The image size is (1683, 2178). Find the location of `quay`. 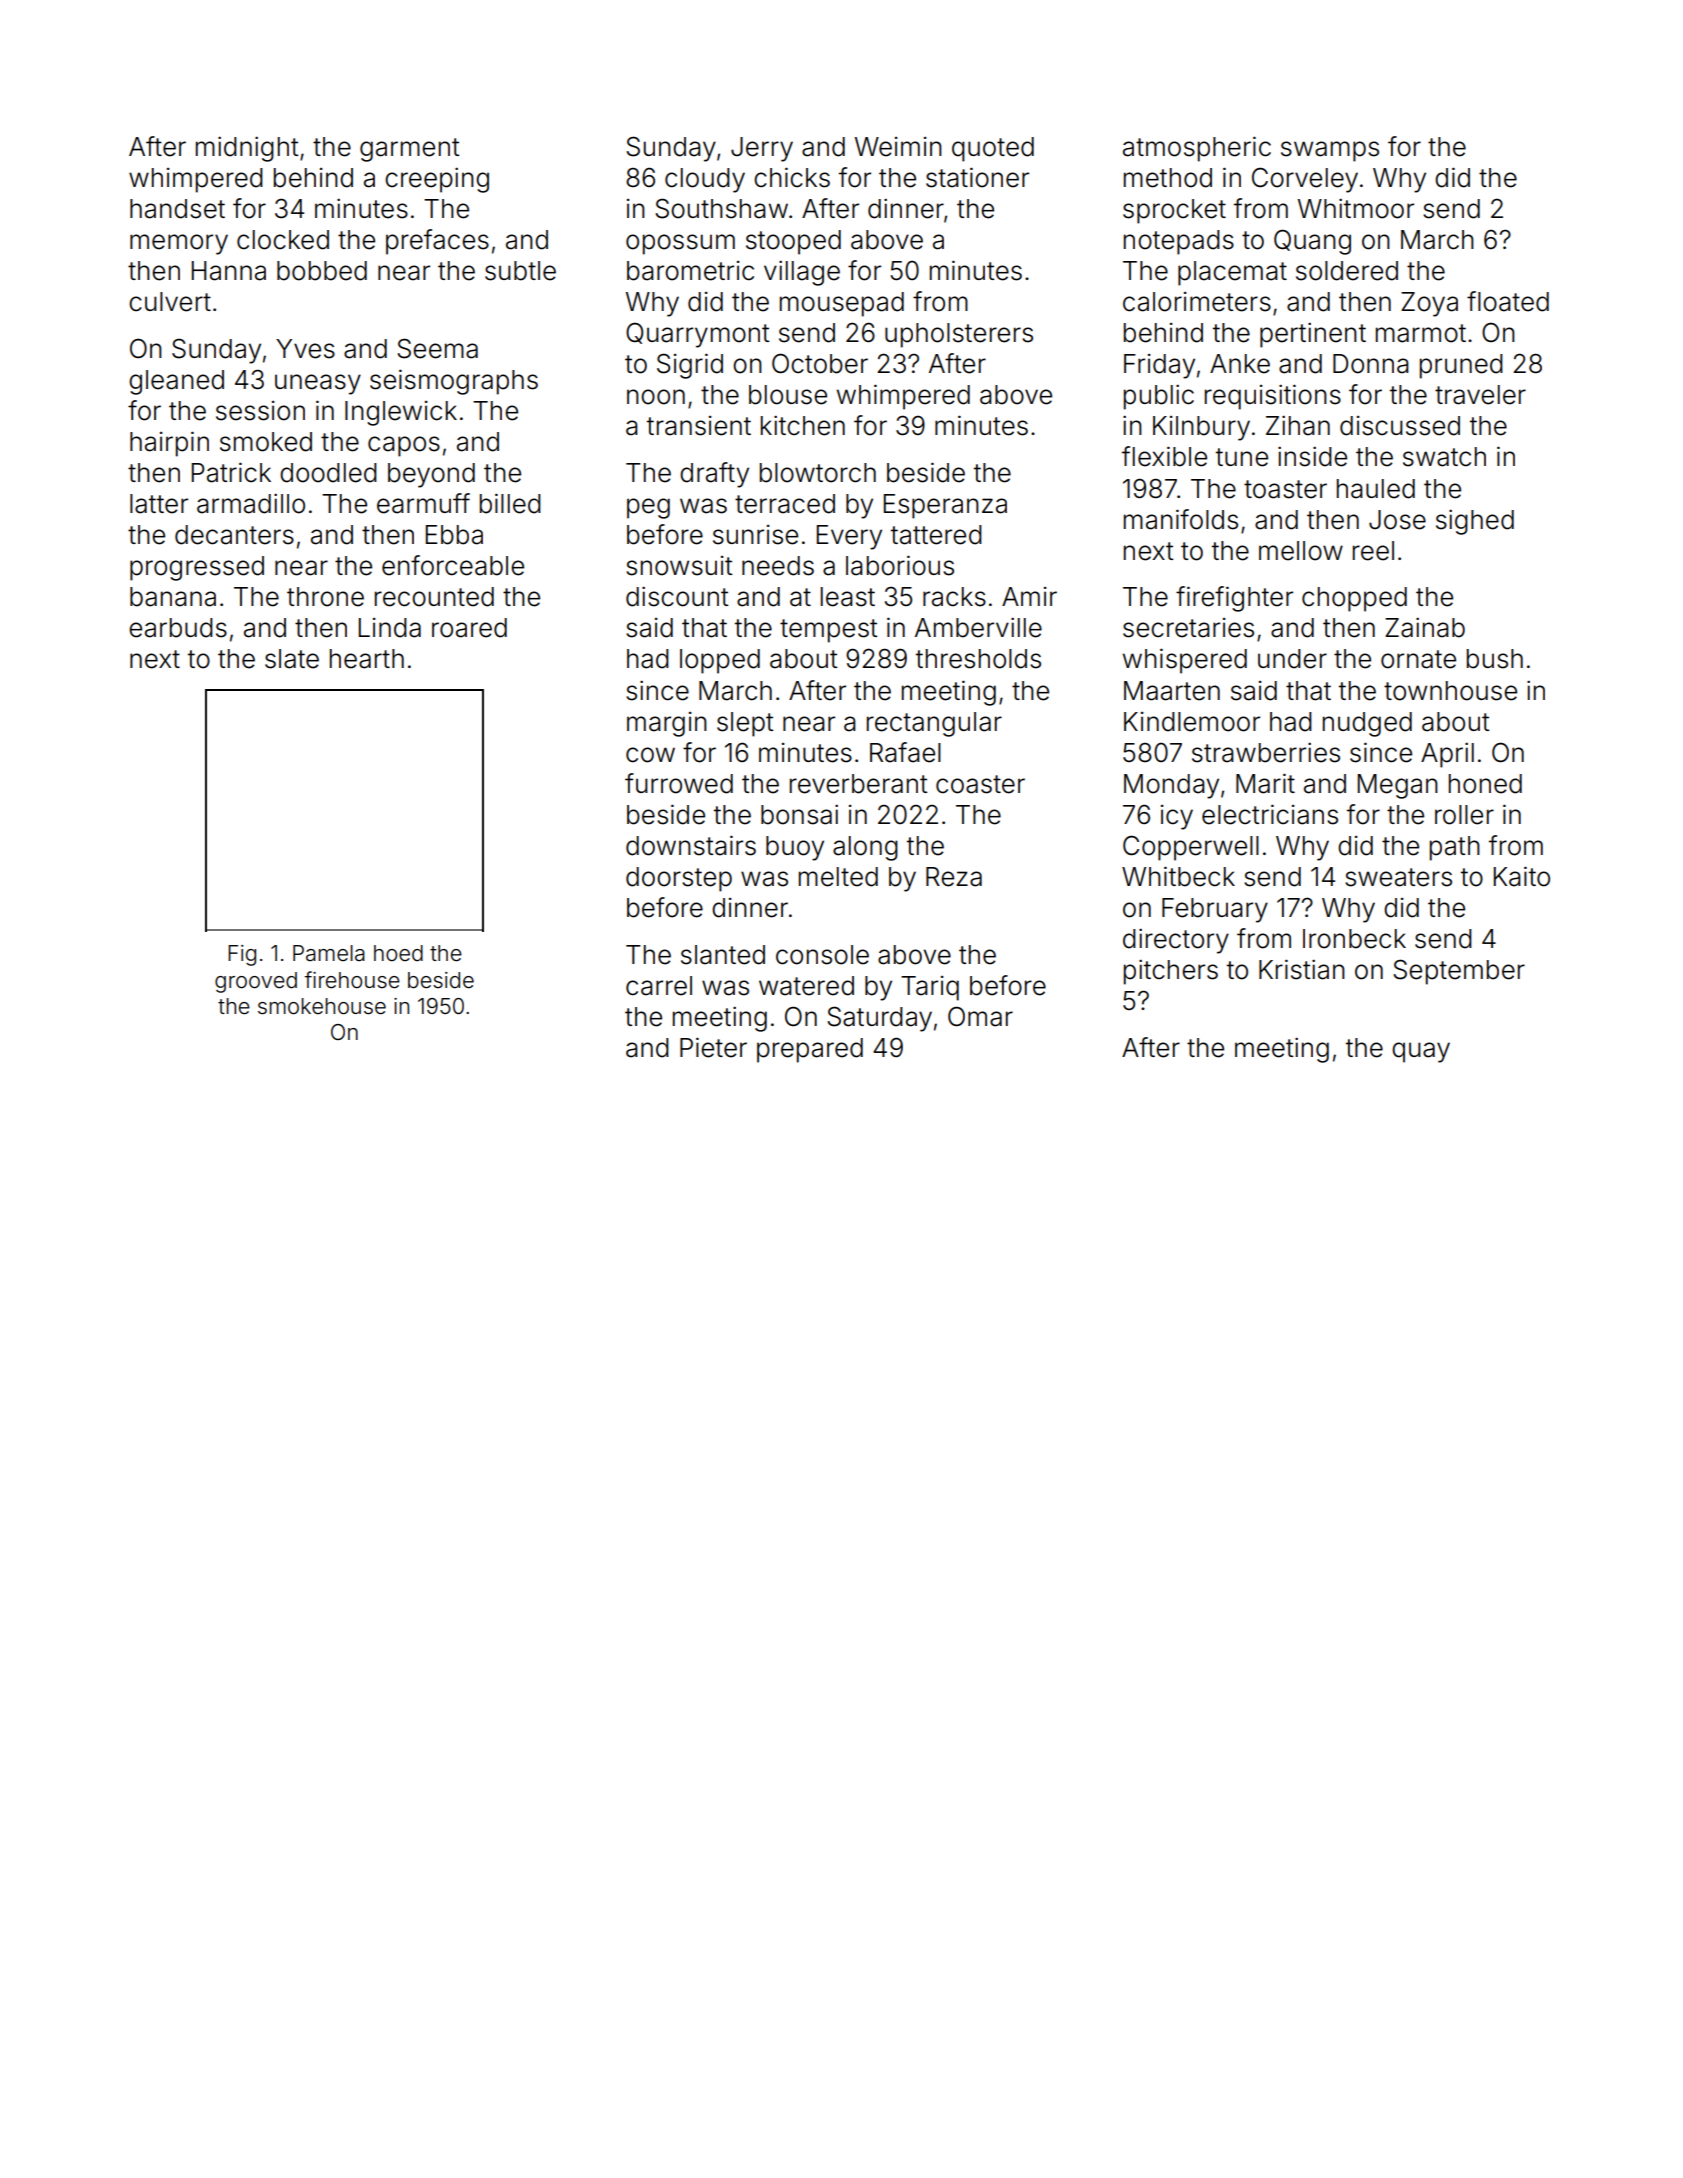

quay is located at coordinates (1421, 1052).
